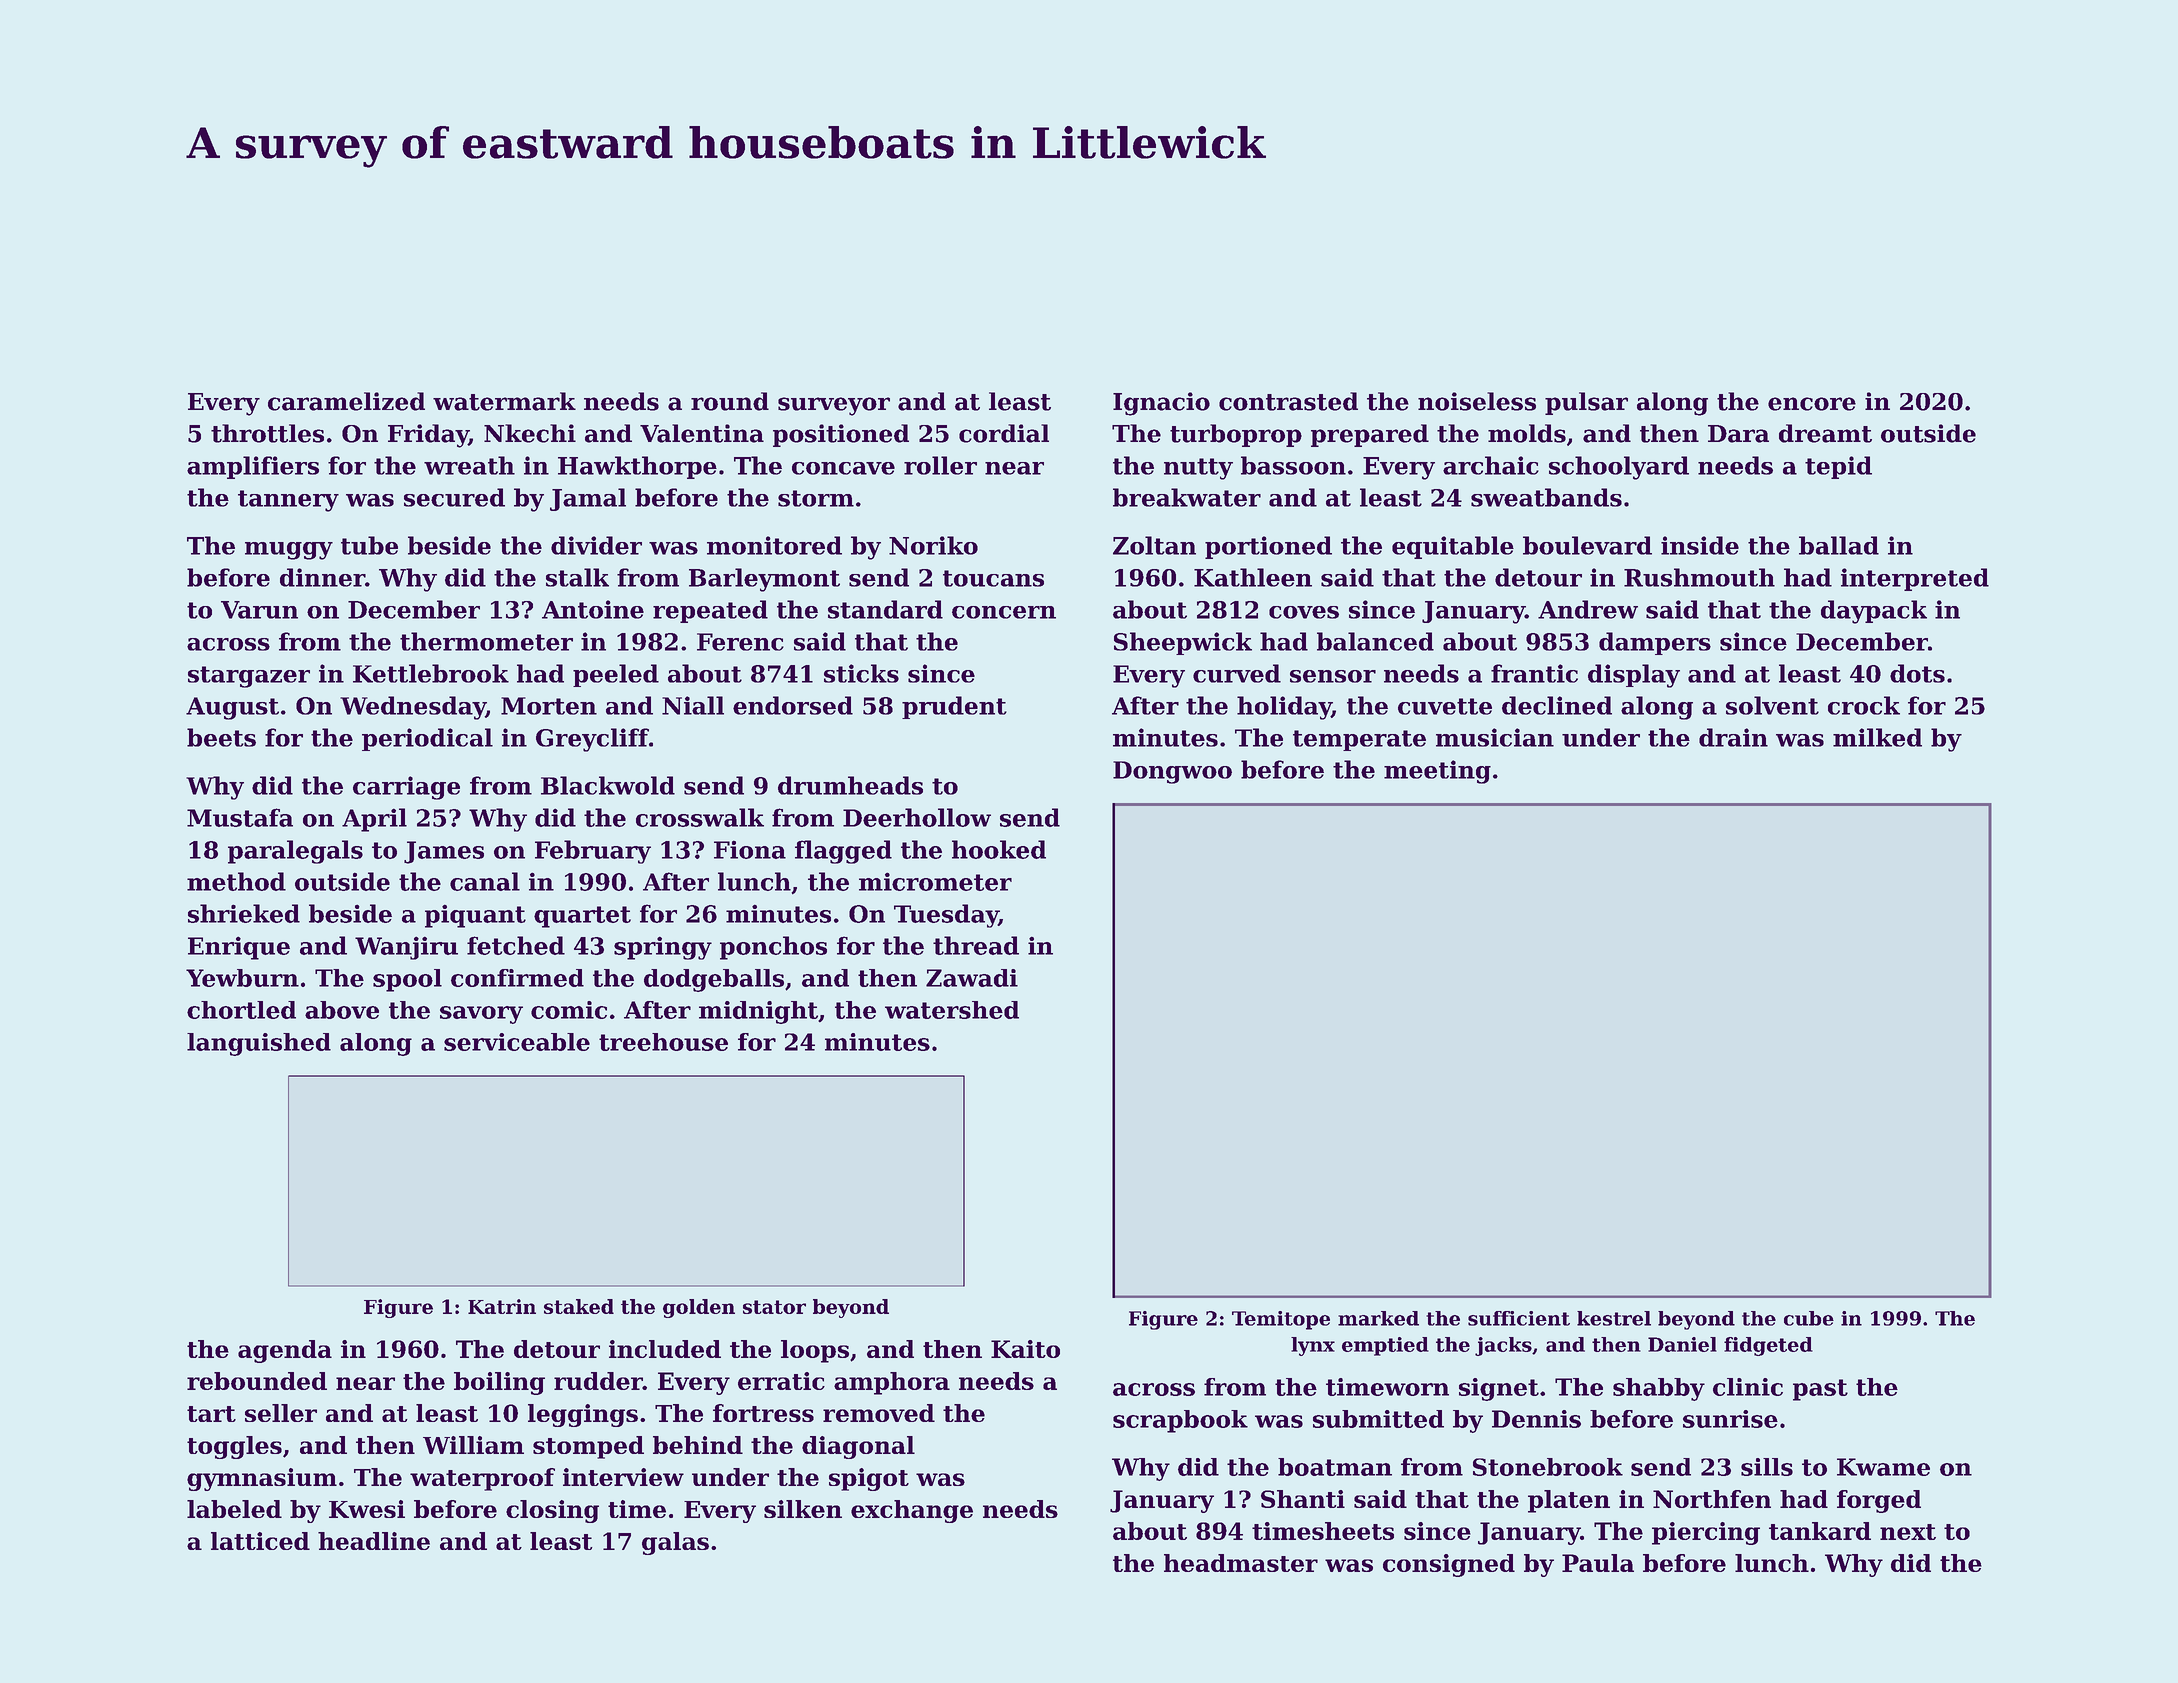 The width and height of the document is (2178, 1683). I want to click on stalk, so click(577, 577).
